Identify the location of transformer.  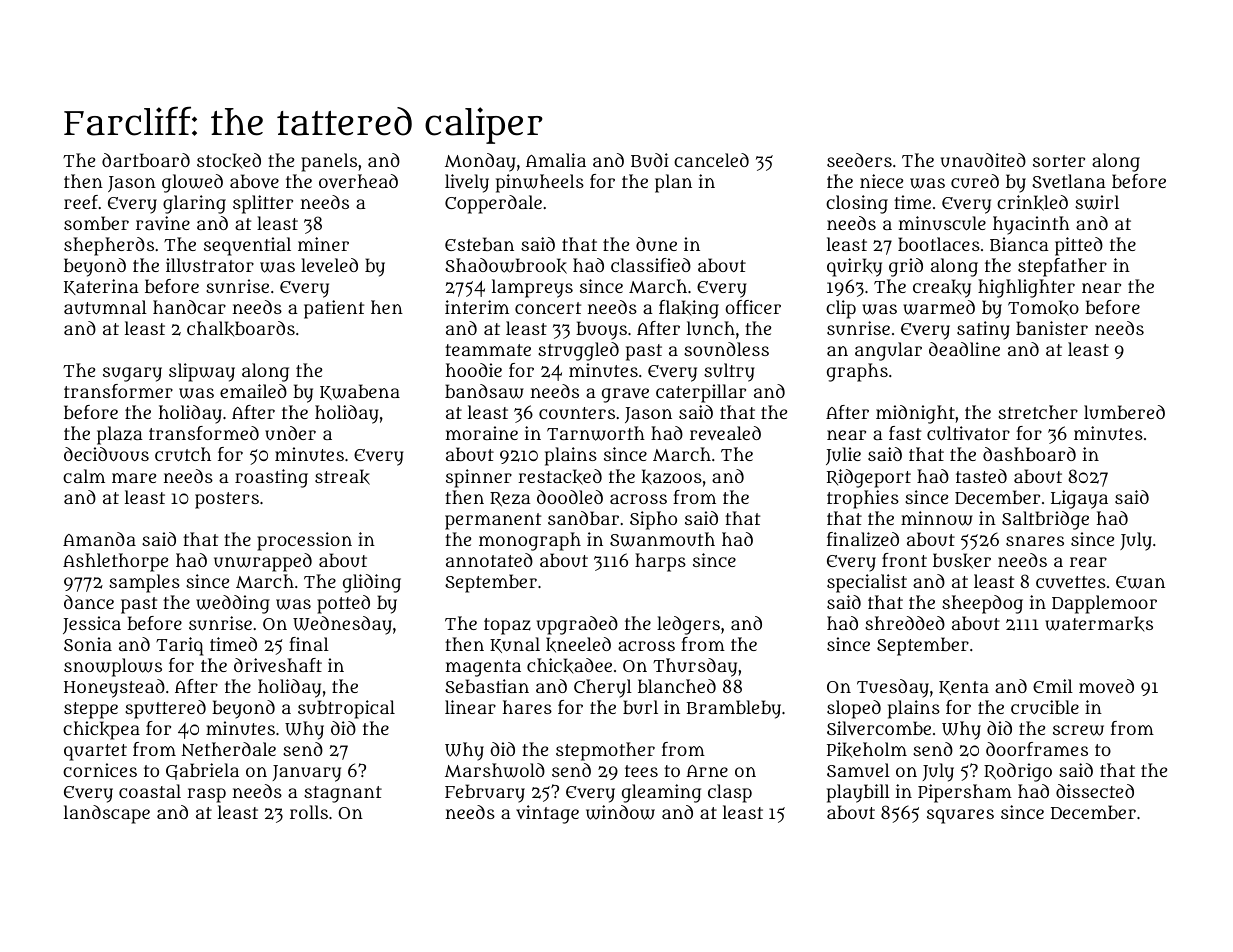
(118, 391).
